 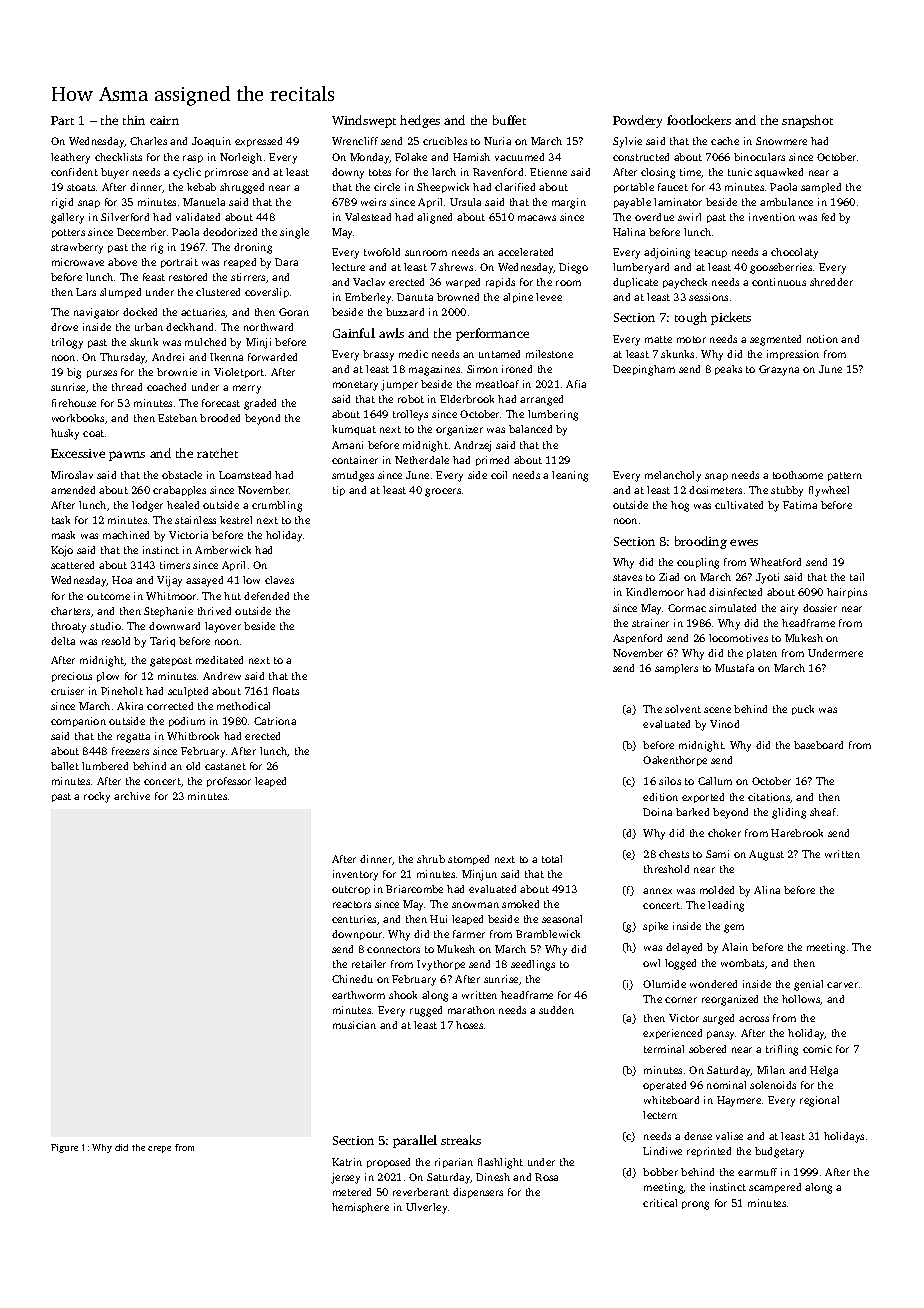 I want to click on cairn, so click(x=164, y=120).
